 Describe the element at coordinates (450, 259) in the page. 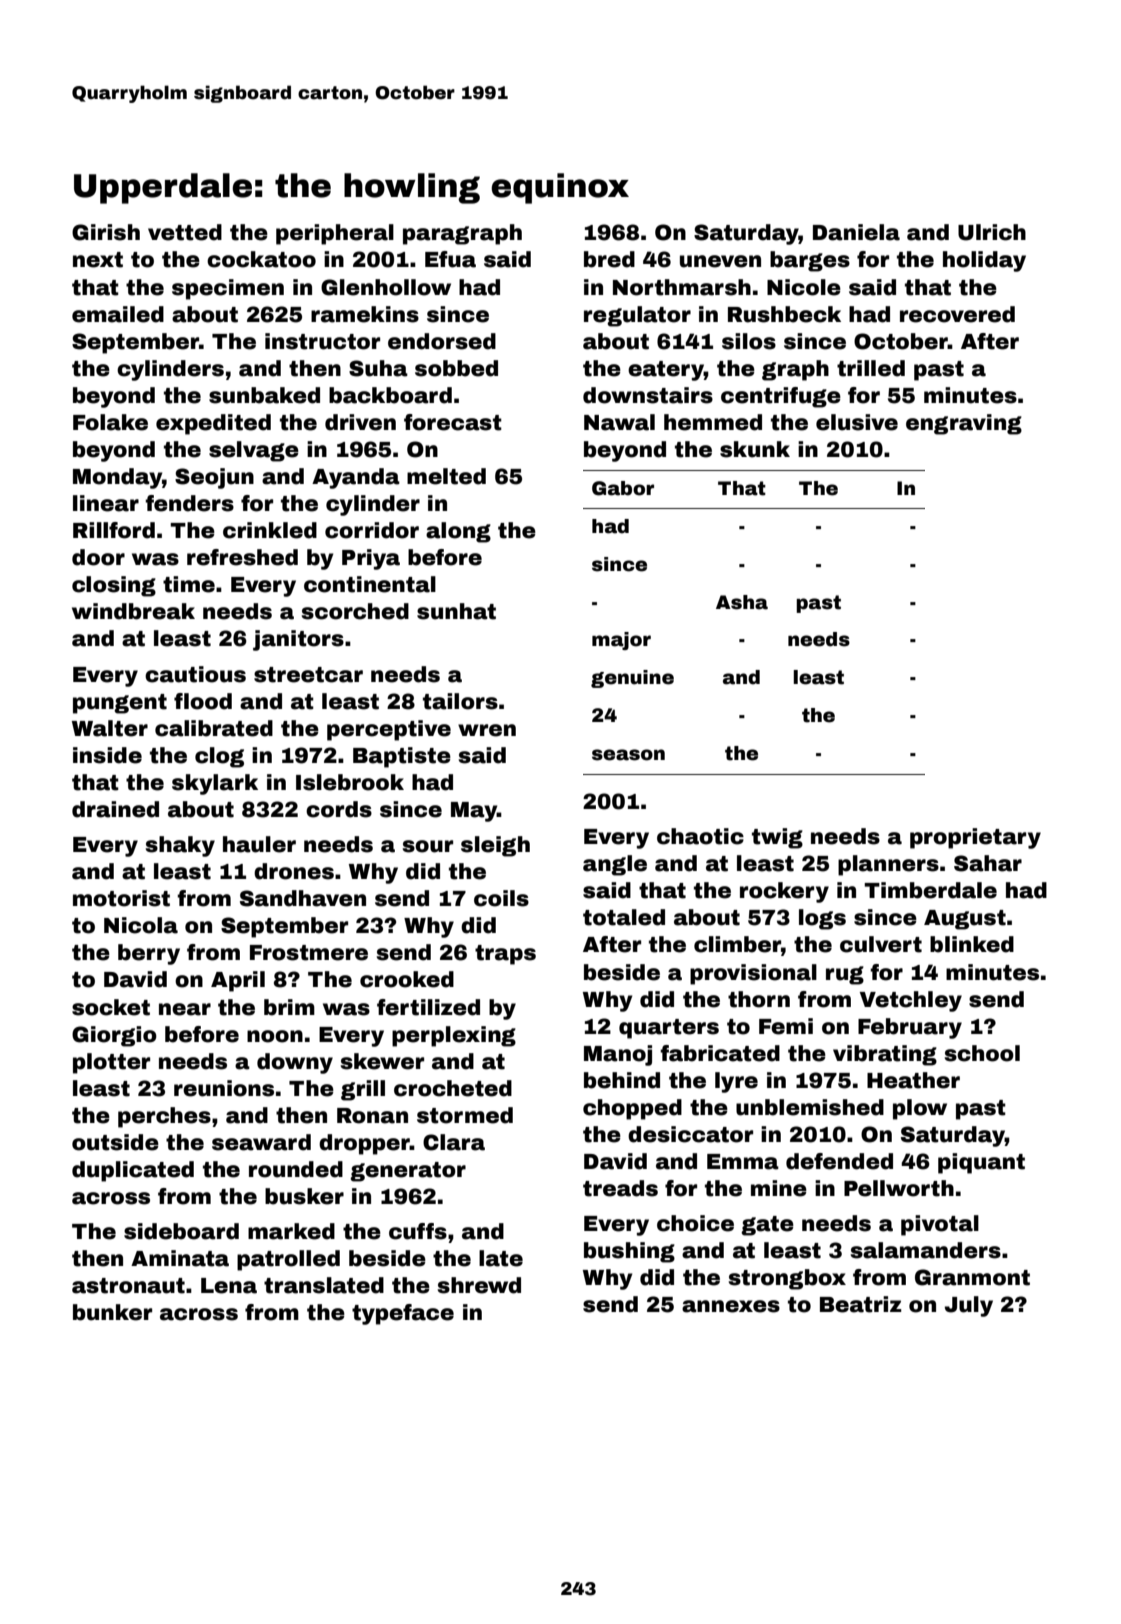

I see `Efua` at that location.
